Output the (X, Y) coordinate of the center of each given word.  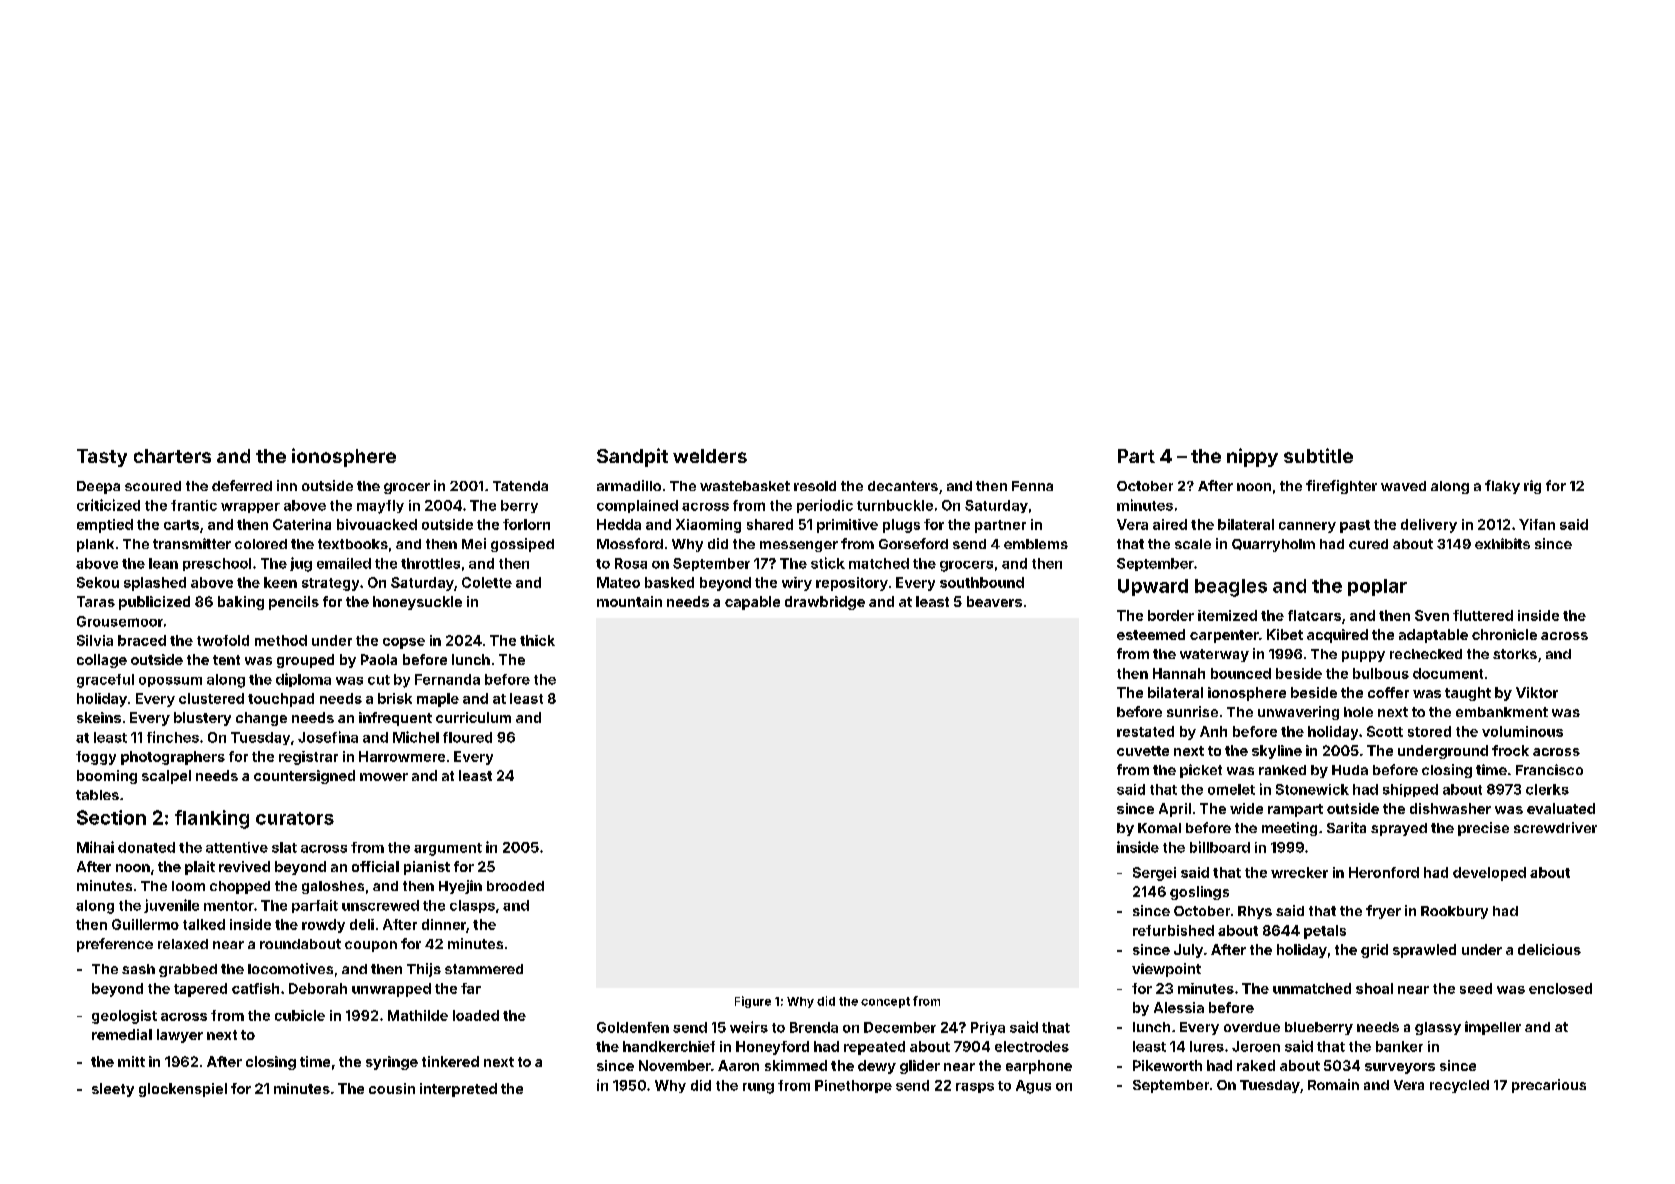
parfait (315, 906)
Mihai (95, 847)
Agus (1033, 1087)
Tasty (102, 458)
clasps (472, 906)
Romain (1333, 1084)
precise (1483, 829)
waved (1403, 486)
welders (710, 456)
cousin (392, 1088)
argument (448, 849)
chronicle (1504, 634)
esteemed (1151, 634)
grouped (305, 661)
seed (1476, 988)
